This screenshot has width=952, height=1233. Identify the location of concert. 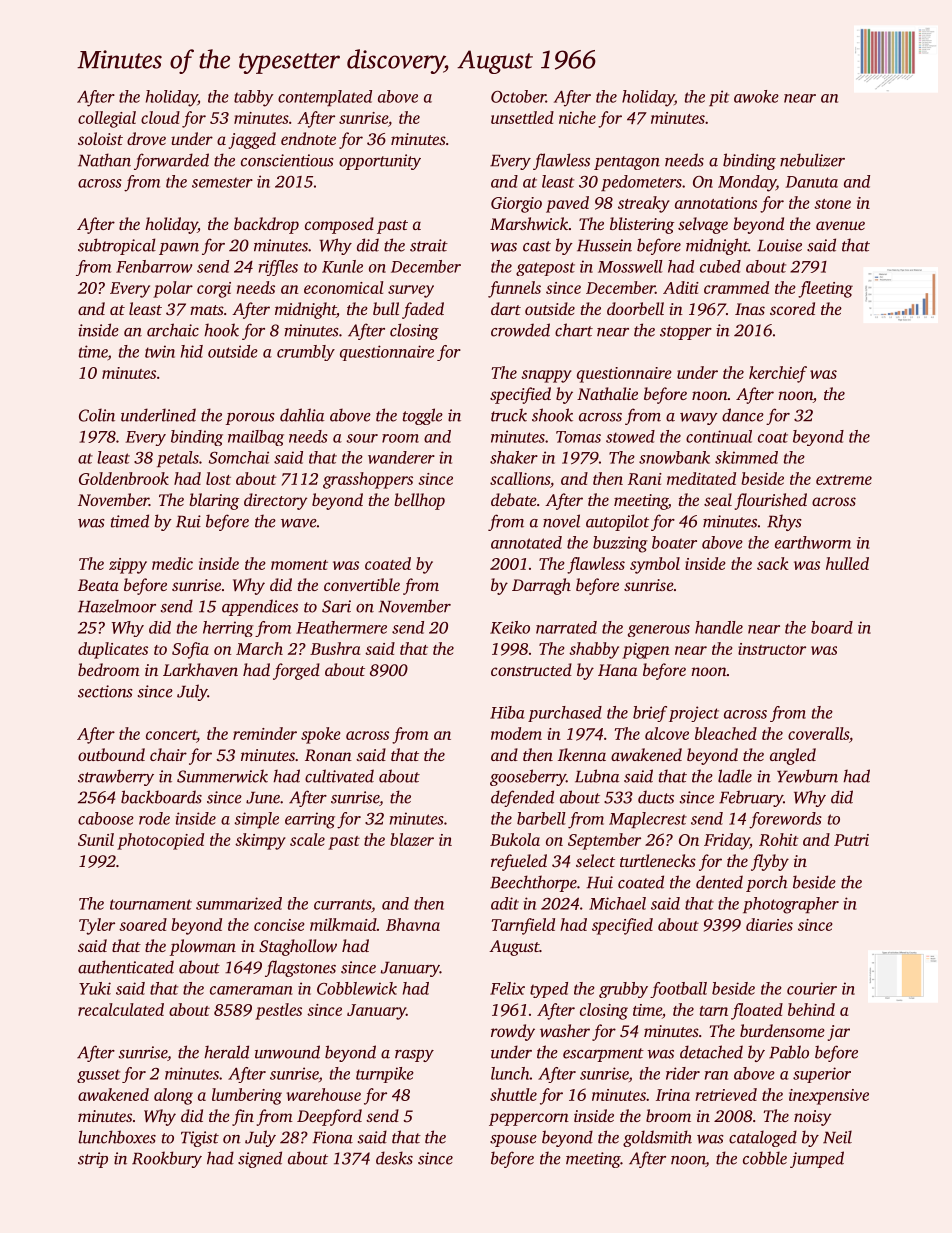
(171, 735).
